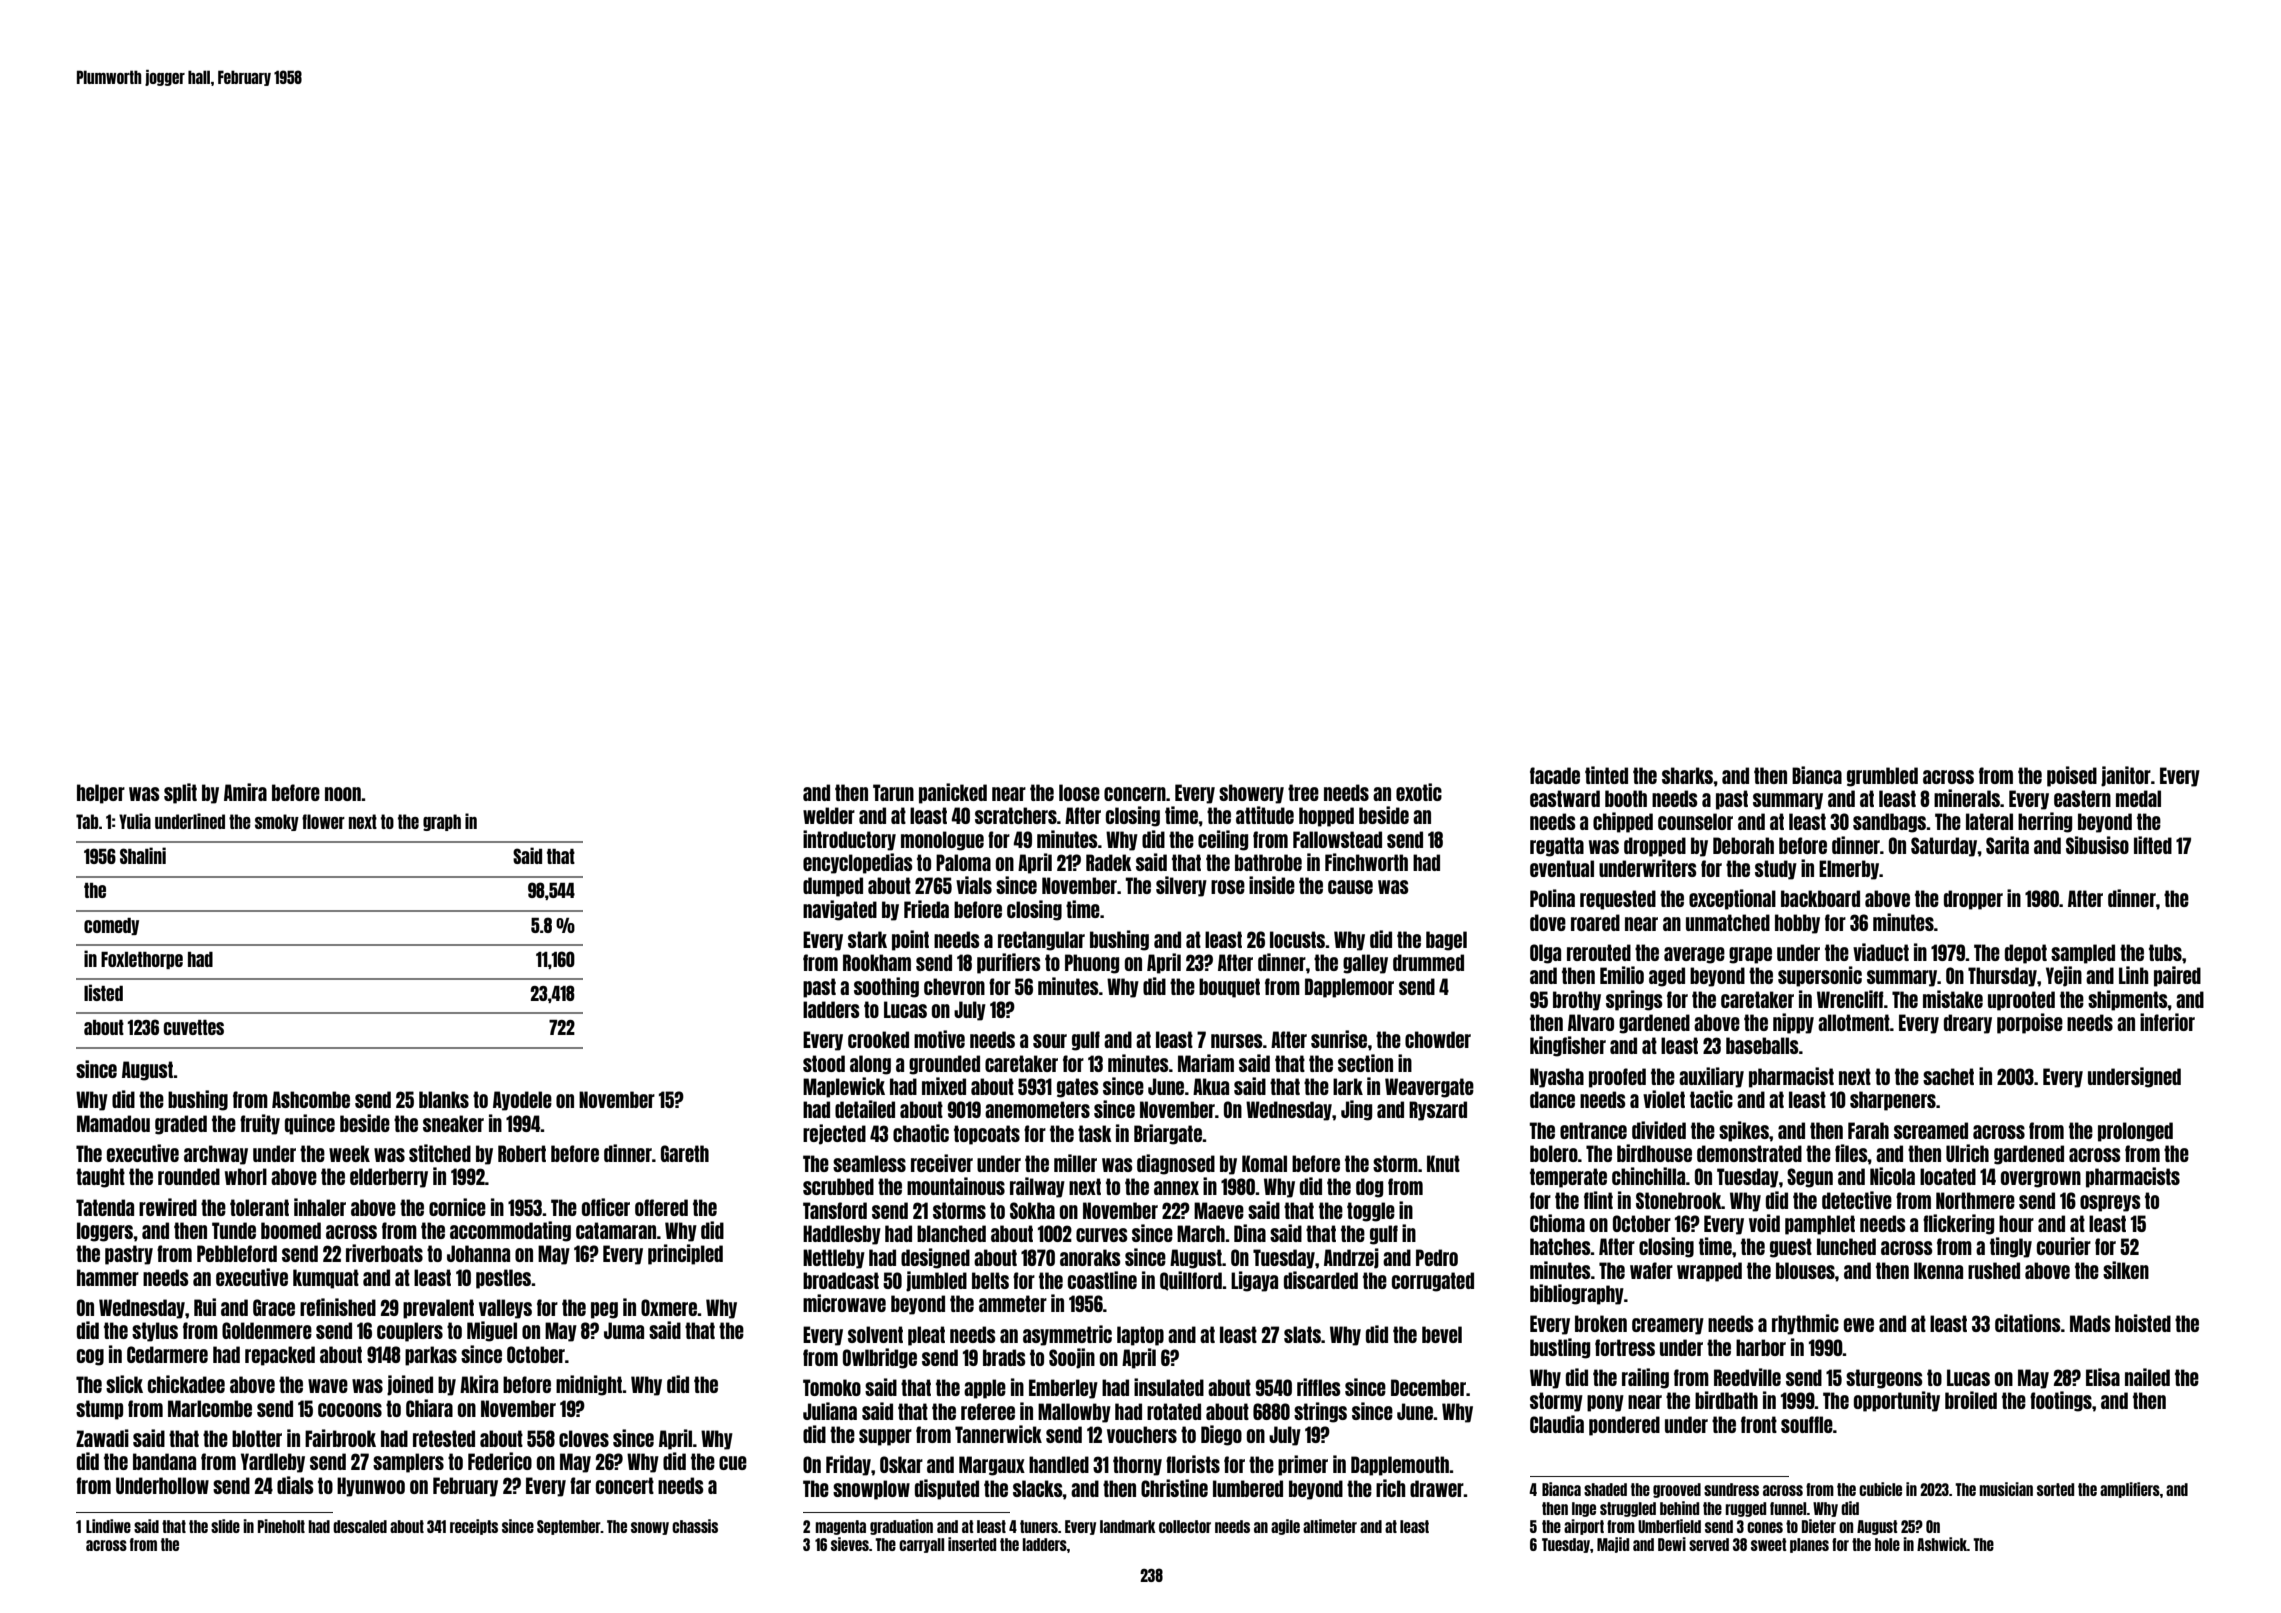 The height and width of the screenshot is (1613, 2281). What do you see at coordinates (257, 1438) in the screenshot?
I see `blotter` at bounding box center [257, 1438].
